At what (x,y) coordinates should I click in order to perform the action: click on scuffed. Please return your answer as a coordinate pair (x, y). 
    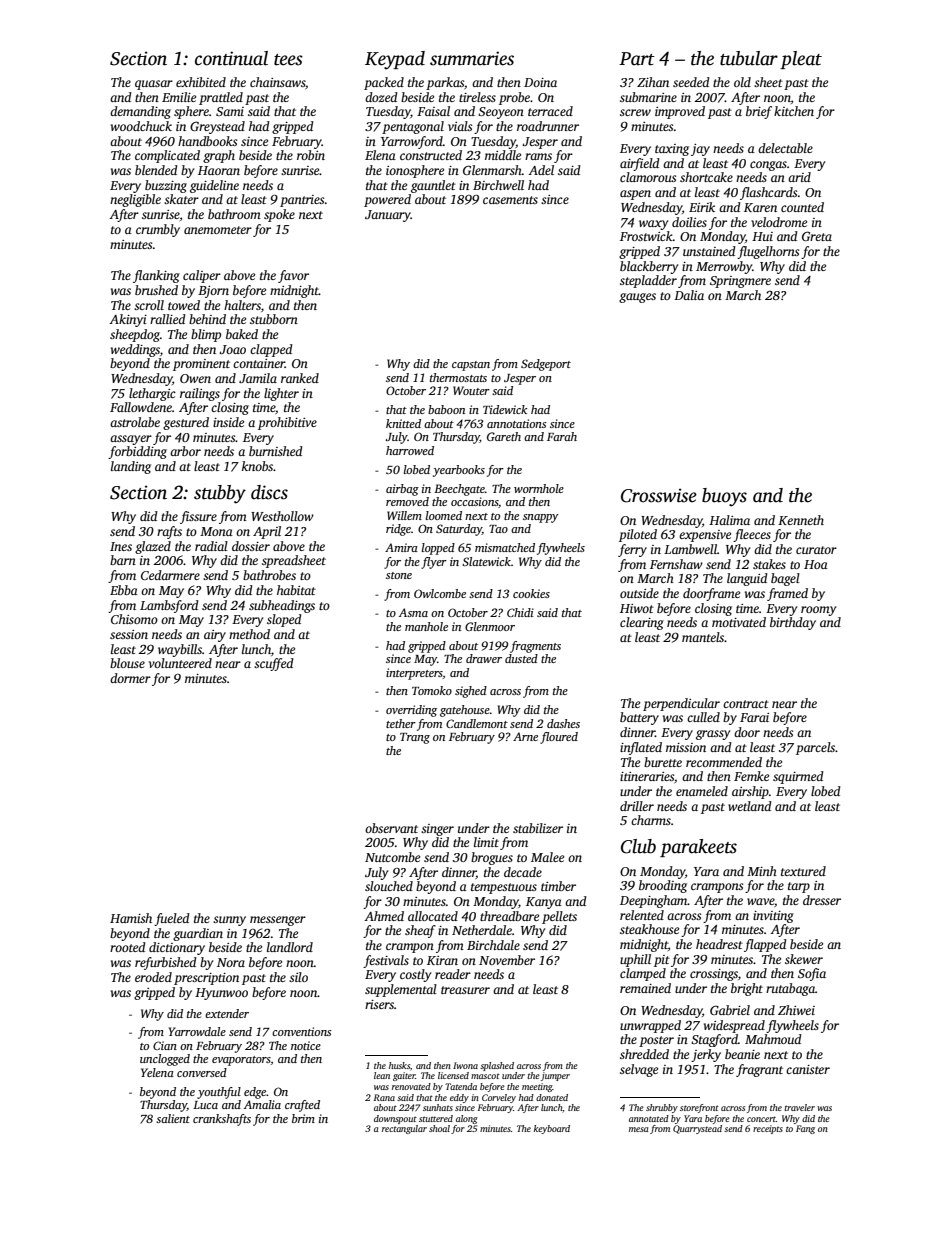
    Looking at the image, I should click on (274, 664).
